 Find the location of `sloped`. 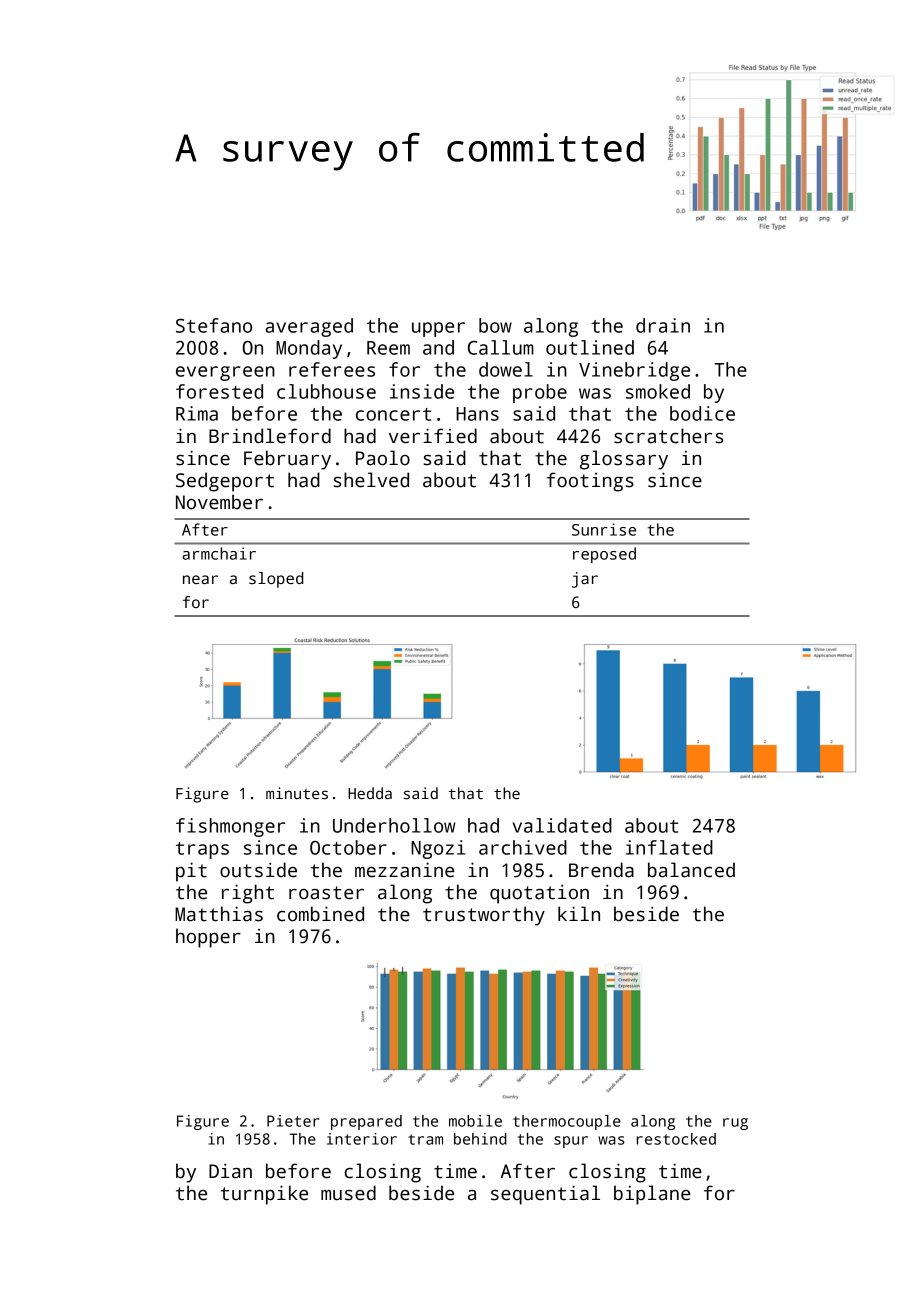

sloped is located at coordinates (276, 580).
